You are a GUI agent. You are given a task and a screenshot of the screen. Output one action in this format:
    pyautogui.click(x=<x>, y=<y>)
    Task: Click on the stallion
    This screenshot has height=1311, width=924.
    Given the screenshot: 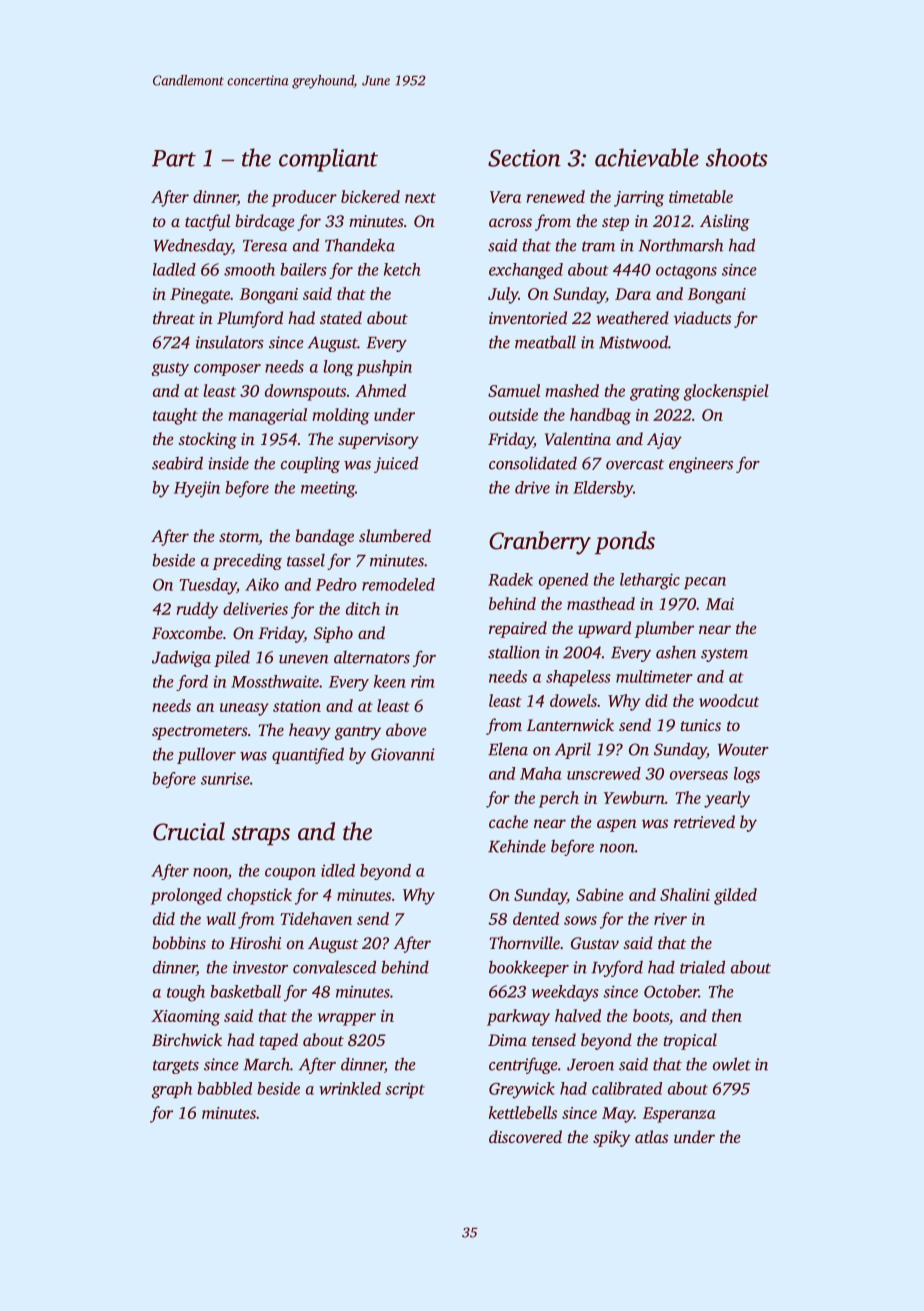 What is the action you would take?
    pyautogui.click(x=514, y=652)
